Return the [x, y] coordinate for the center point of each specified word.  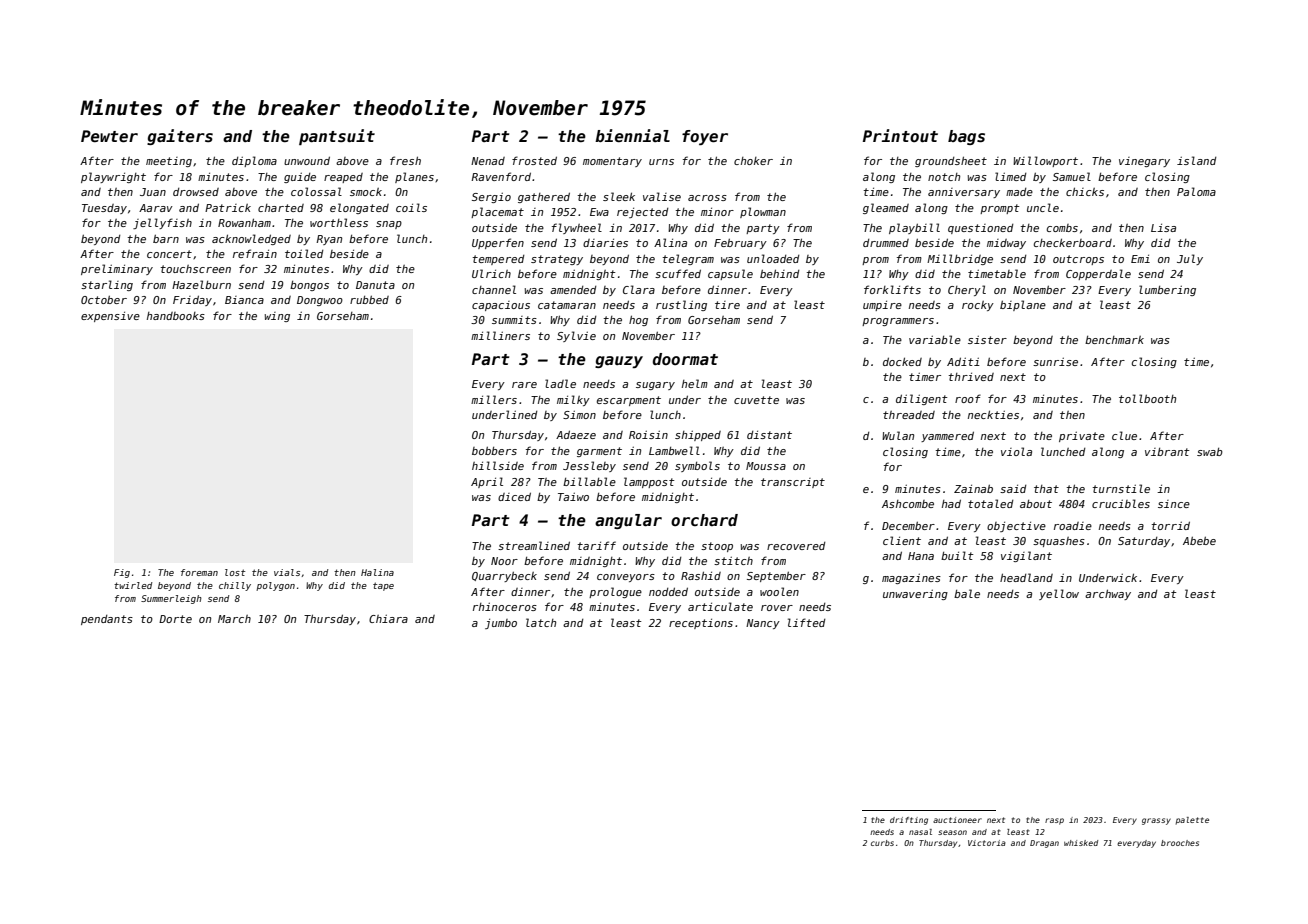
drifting [909, 821]
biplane [1023, 305]
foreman [199, 572]
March [234, 619]
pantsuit [337, 137]
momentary [612, 162]
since [1174, 504]
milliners [500, 335]
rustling [681, 305]
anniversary [964, 193]
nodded [668, 591]
